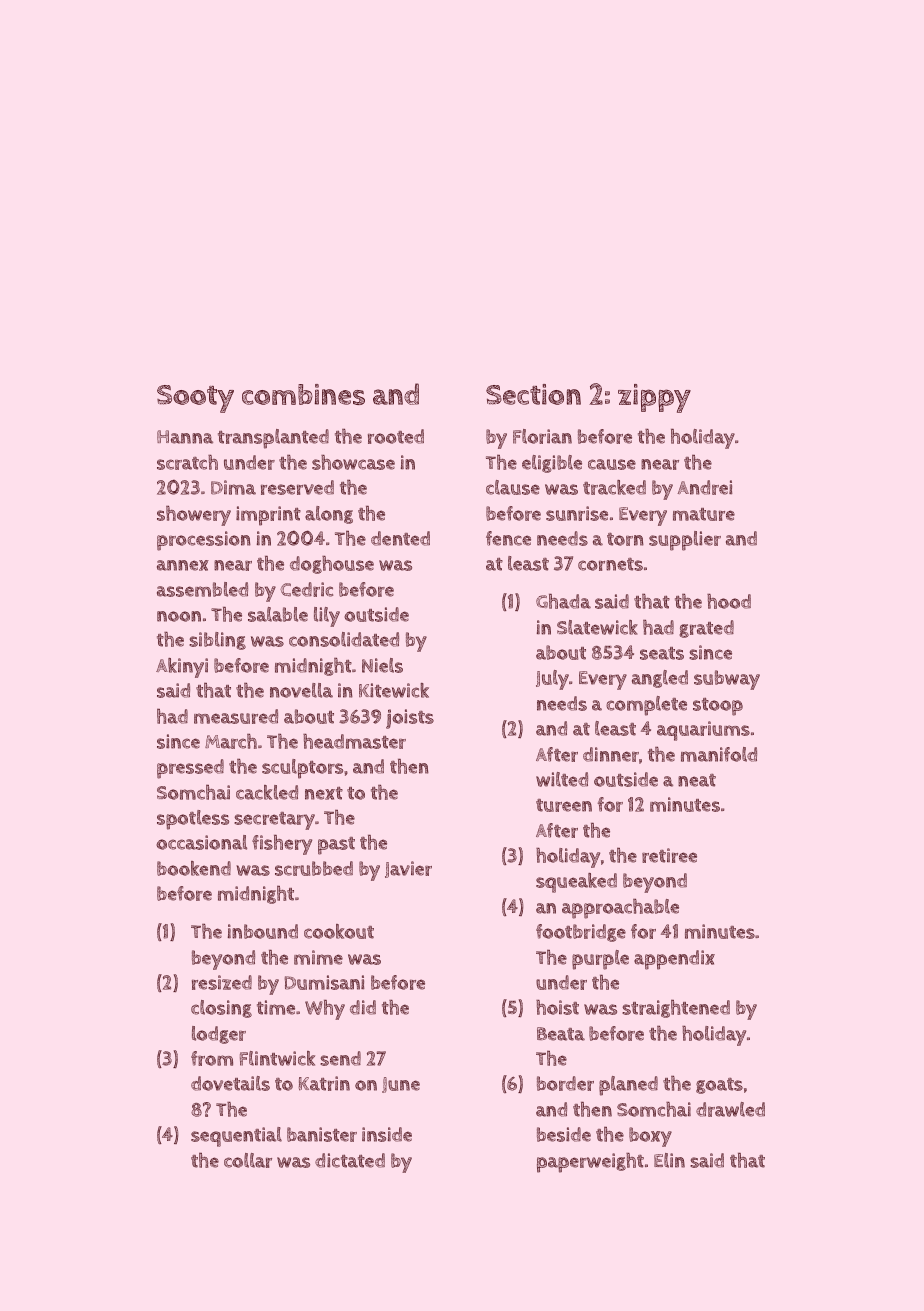 The width and height of the document is (924, 1311). What do you see at coordinates (408, 869) in the document?
I see `Javier` at bounding box center [408, 869].
